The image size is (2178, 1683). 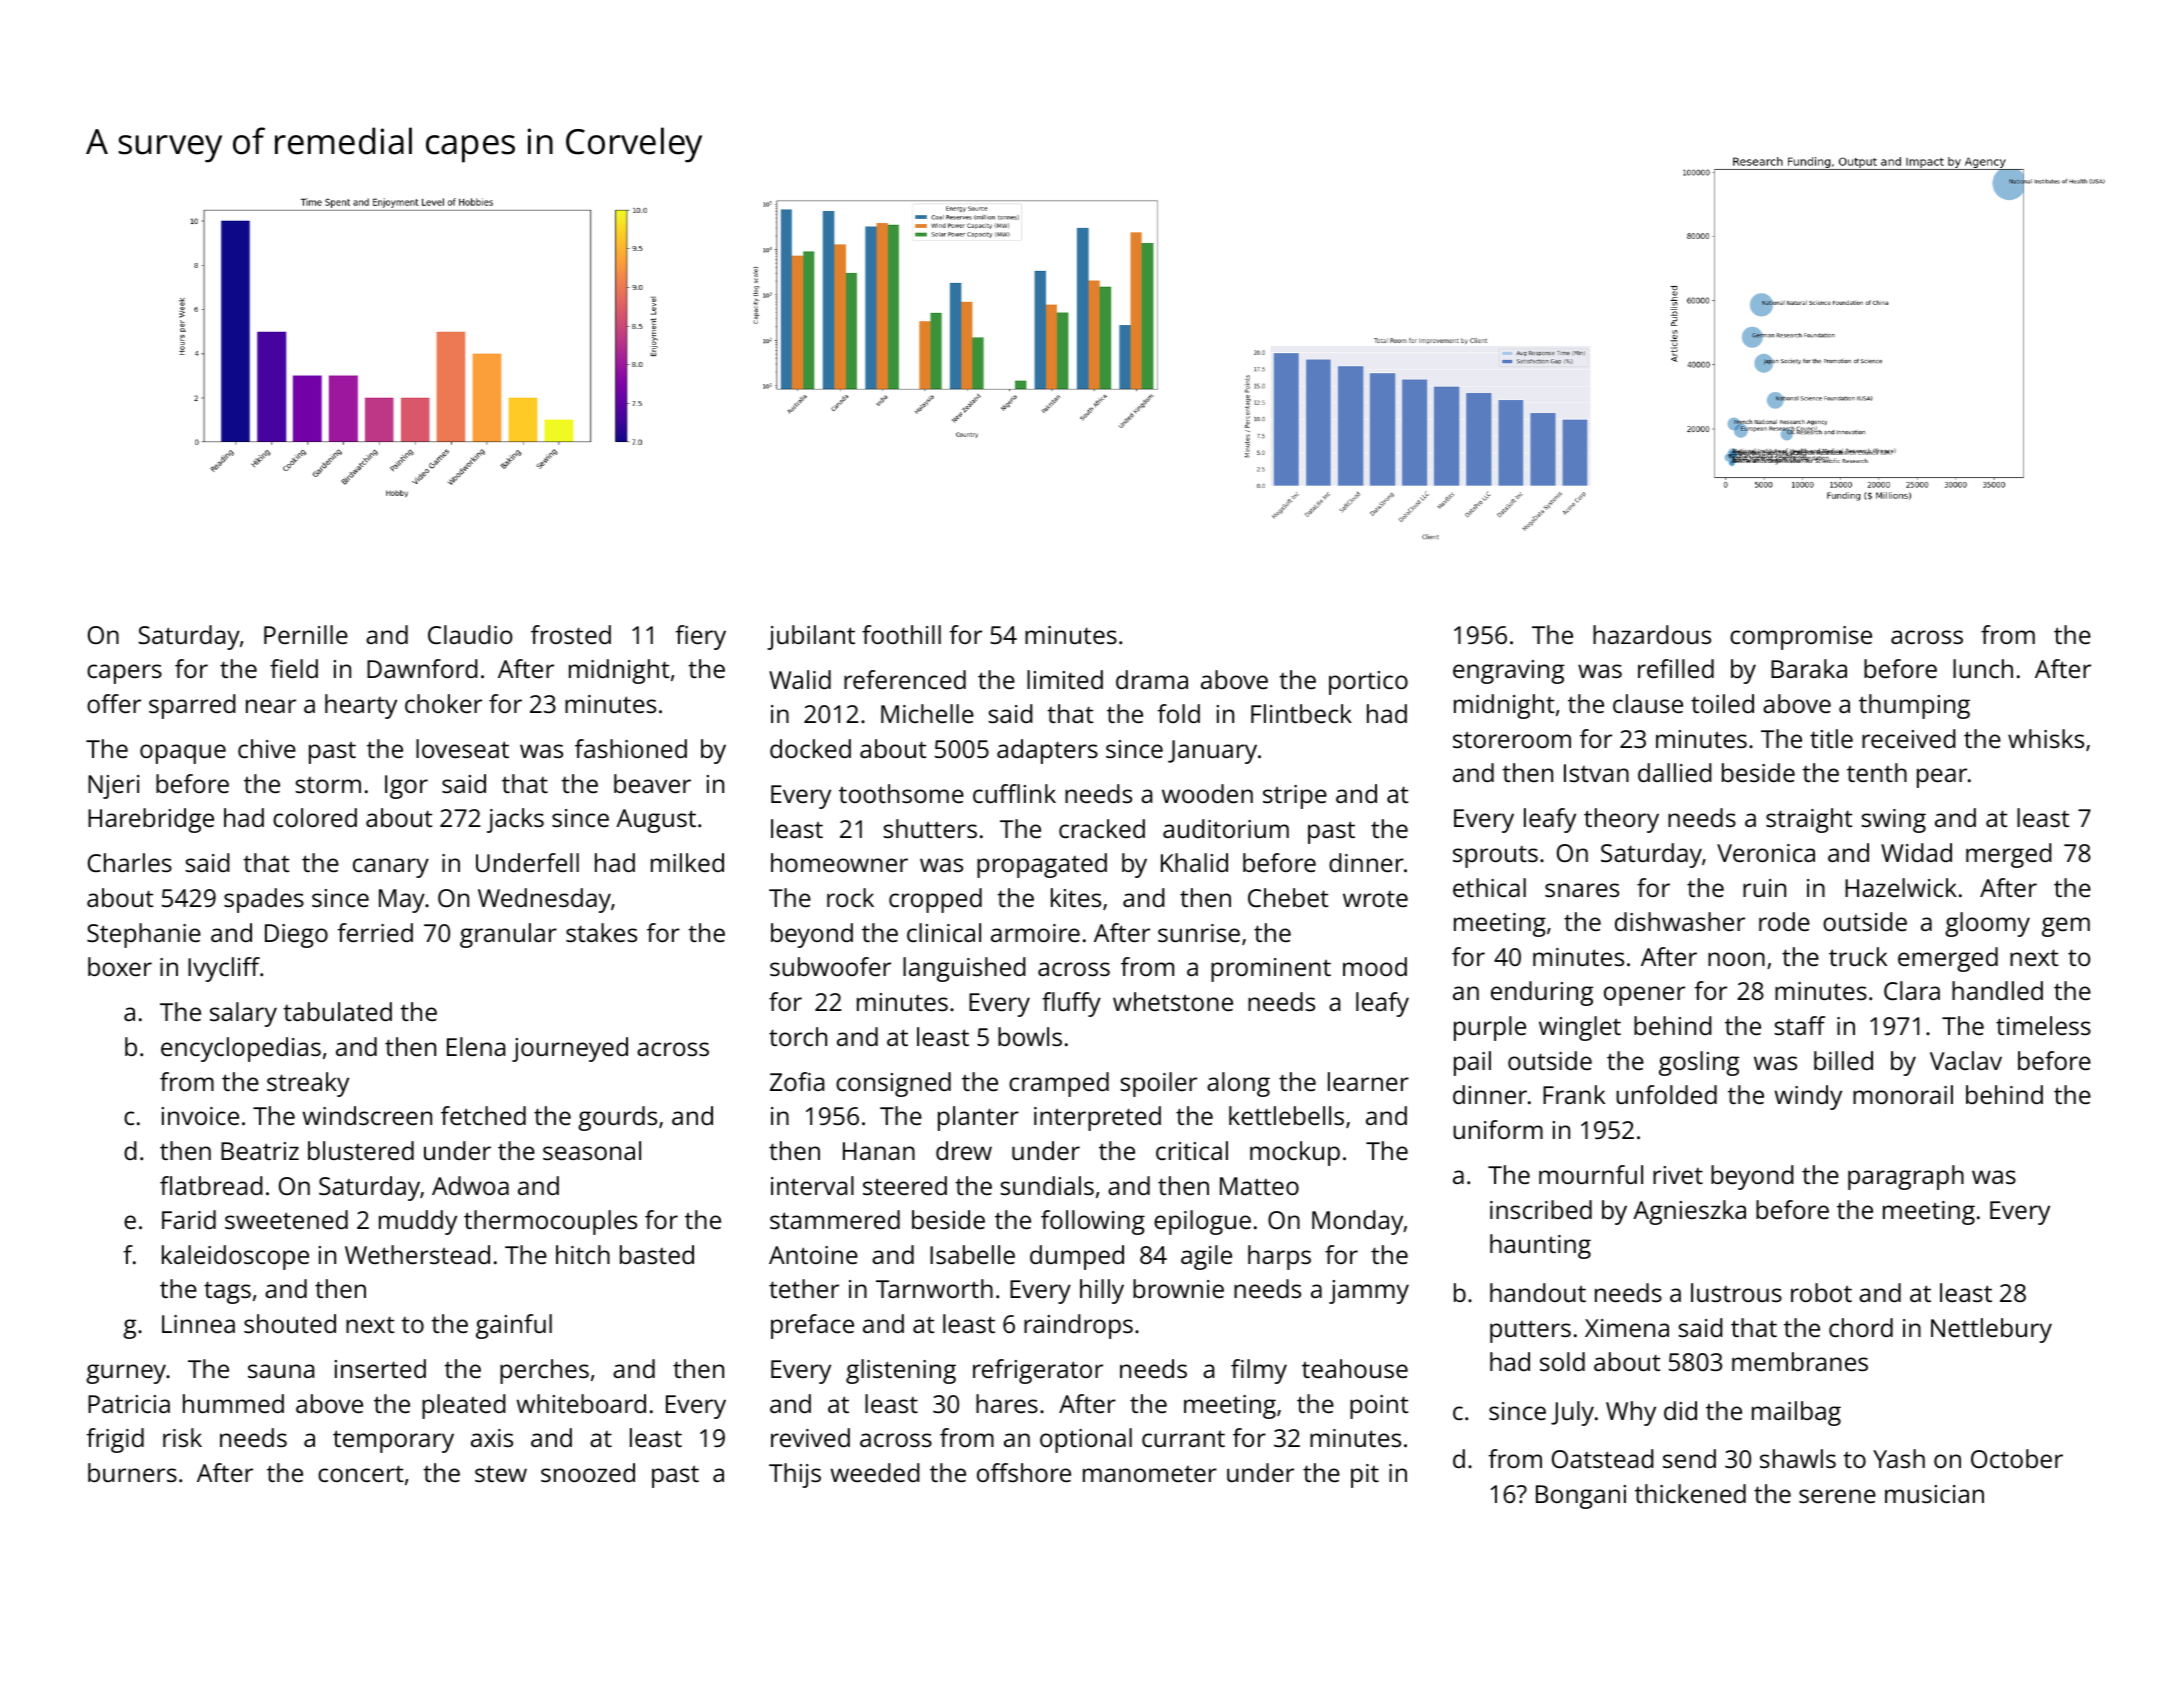 What do you see at coordinates (1150, 1474) in the page?
I see `manometer` at bounding box center [1150, 1474].
